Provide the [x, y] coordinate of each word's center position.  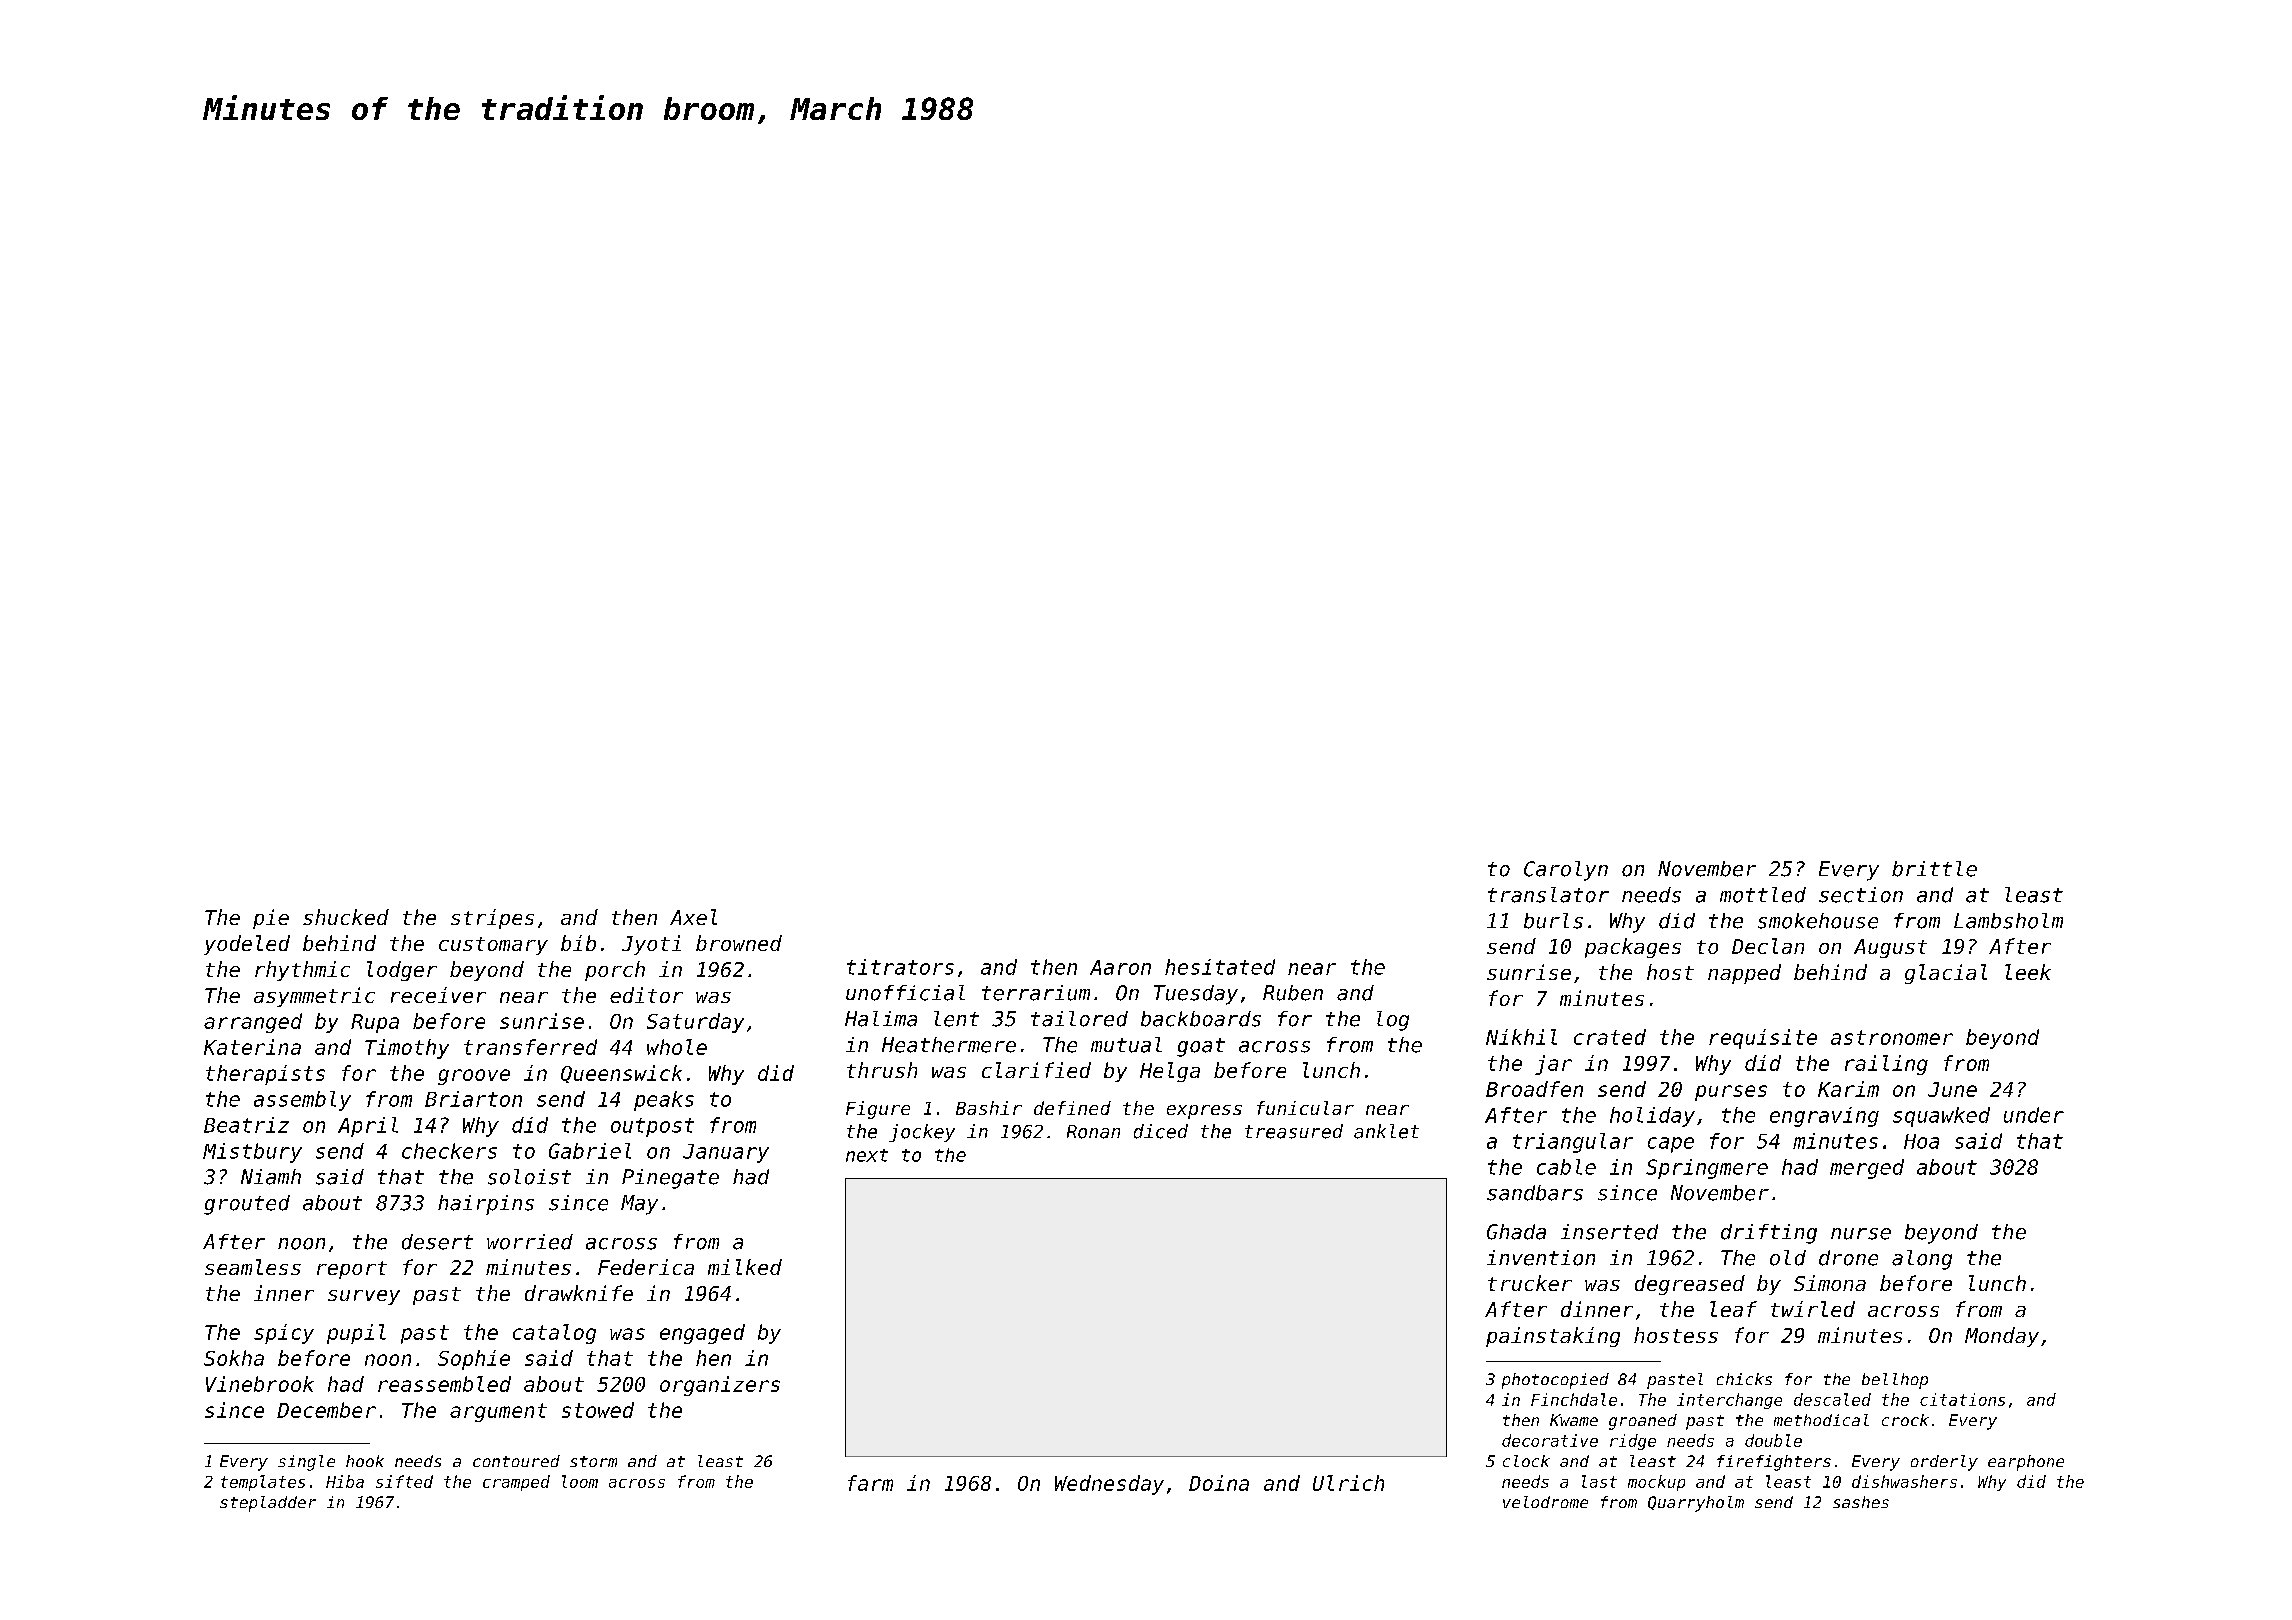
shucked [346, 917]
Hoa [1921, 1141]
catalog [554, 1334]
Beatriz [246, 1125]
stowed [598, 1410]
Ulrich [1348, 1483]
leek [2028, 972]
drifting [1769, 1234]
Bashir [989, 1108]
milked [745, 1267]
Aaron [1120, 967]
